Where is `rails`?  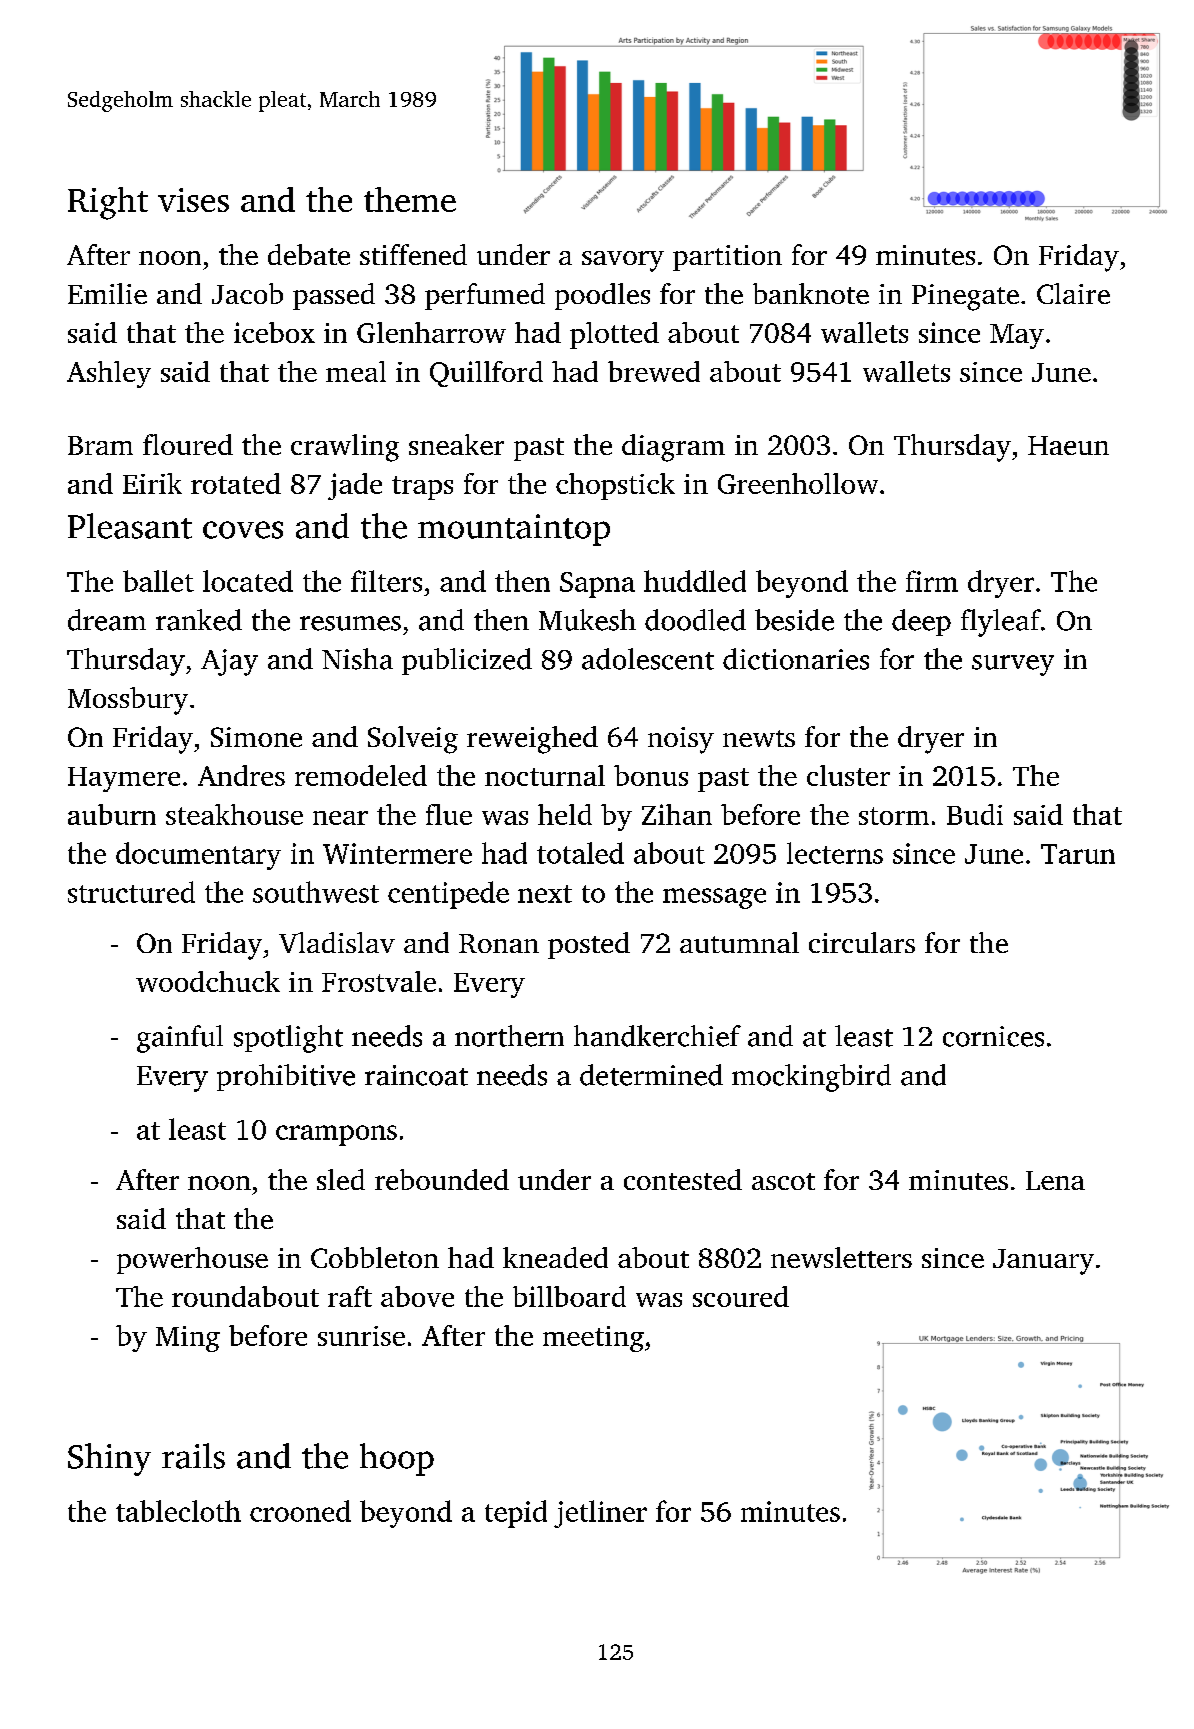
rails is located at coordinates (193, 1456).
